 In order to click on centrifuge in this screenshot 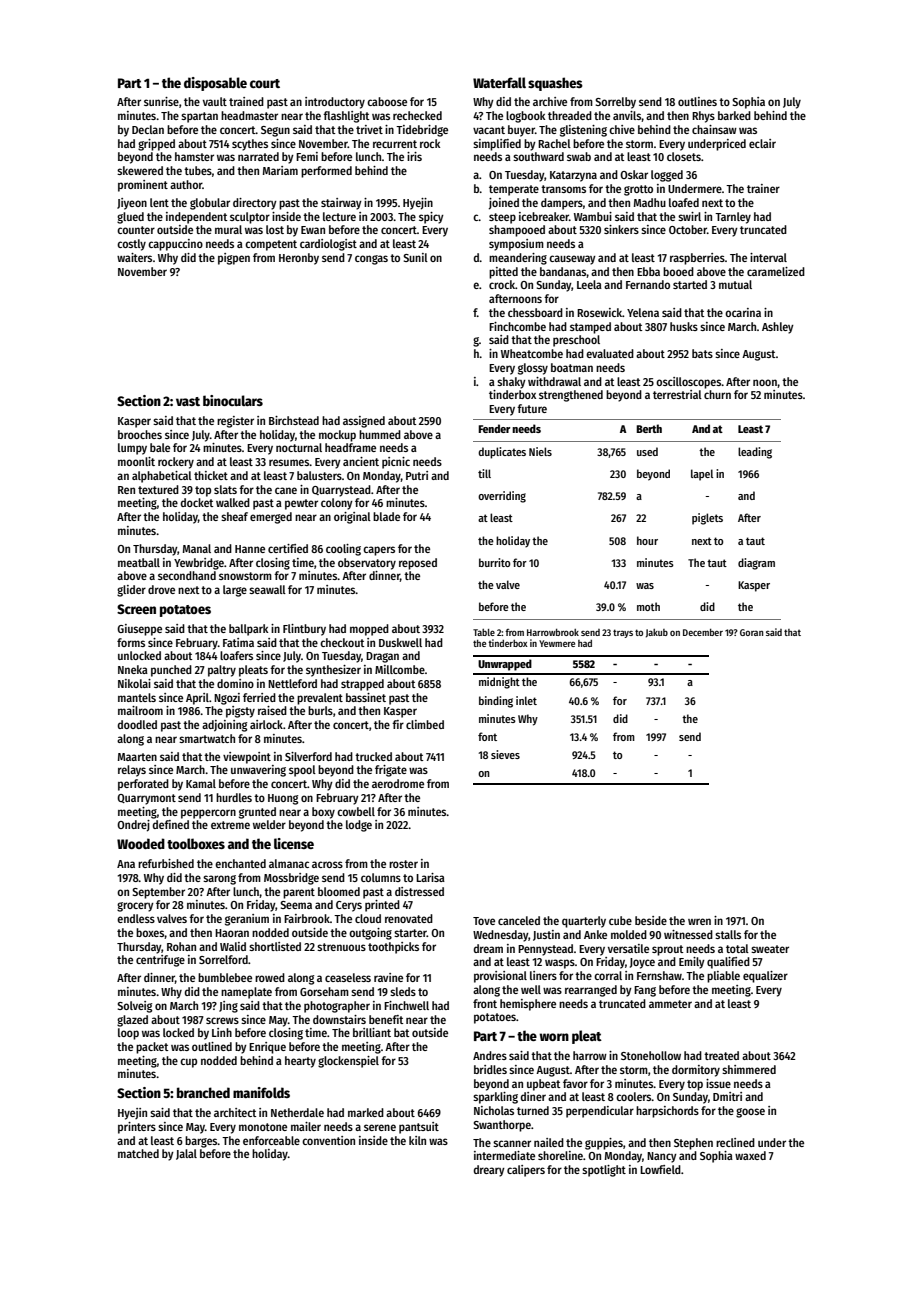, I will do `click(160, 961)`.
